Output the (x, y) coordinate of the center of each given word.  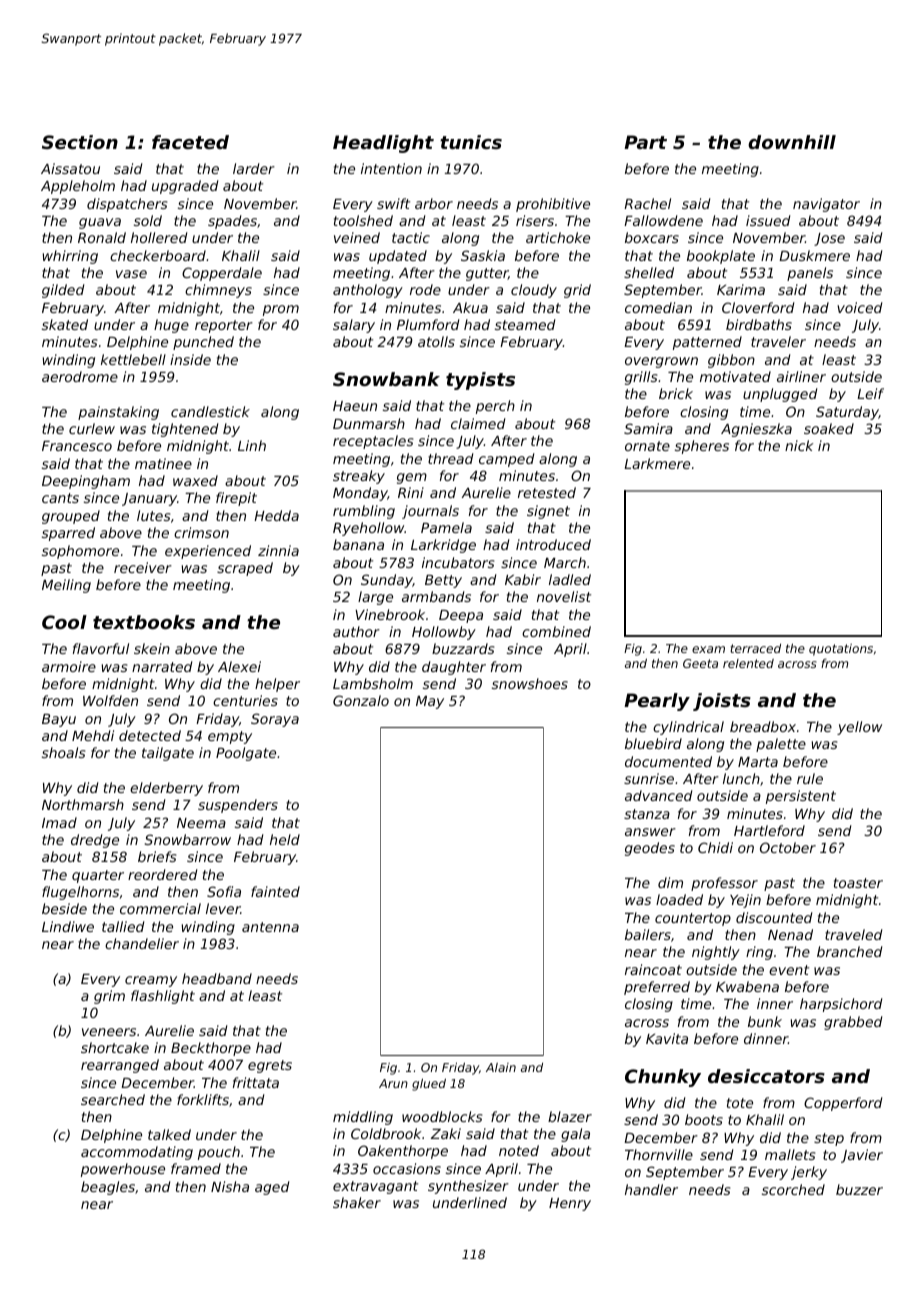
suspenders (238, 806)
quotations (841, 650)
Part (645, 142)
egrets (270, 1066)
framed (196, 1168)
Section (80, 142)
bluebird (653, 743)
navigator (826, 205)
